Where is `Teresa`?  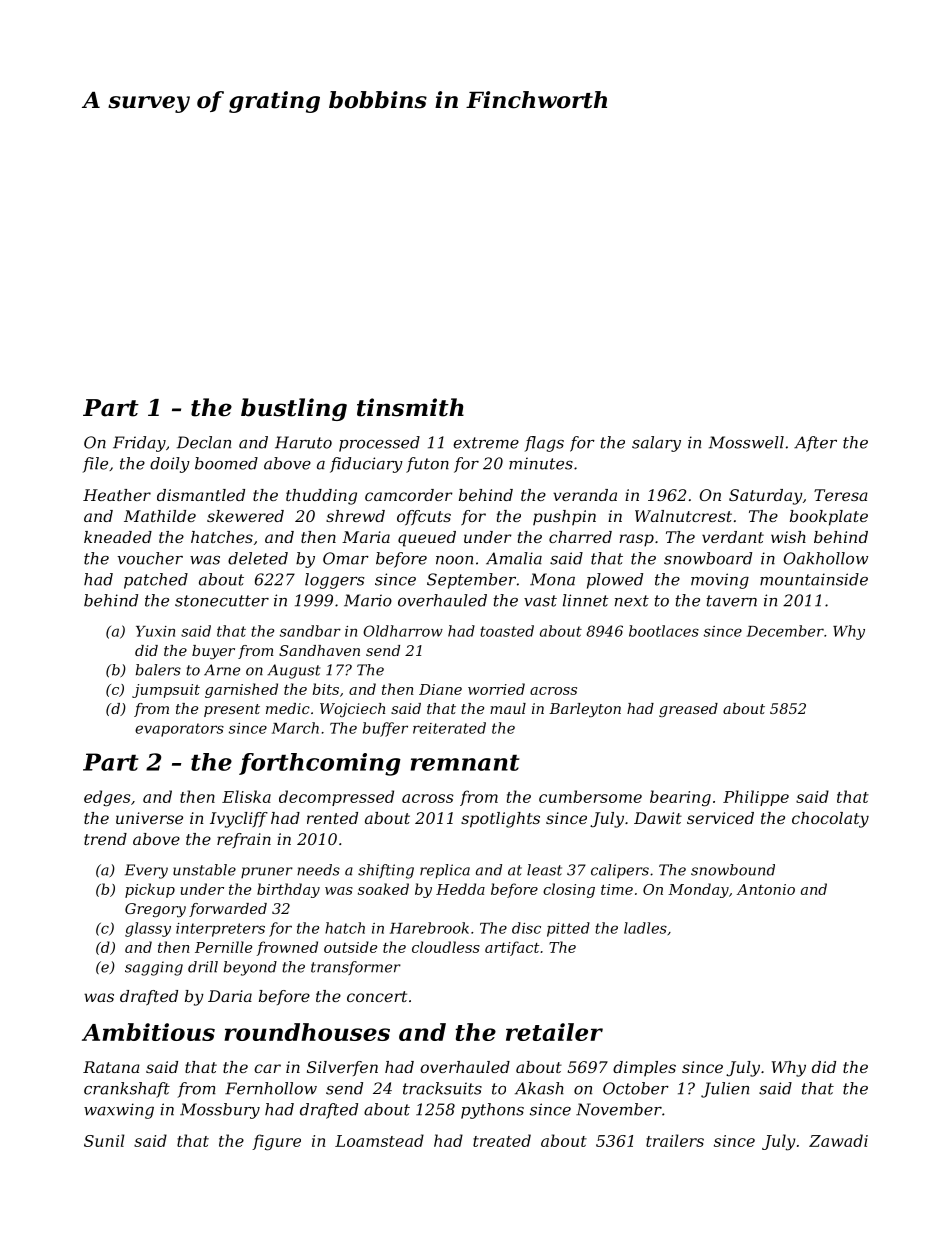 Teresa is located at coordinates (841, 495).
